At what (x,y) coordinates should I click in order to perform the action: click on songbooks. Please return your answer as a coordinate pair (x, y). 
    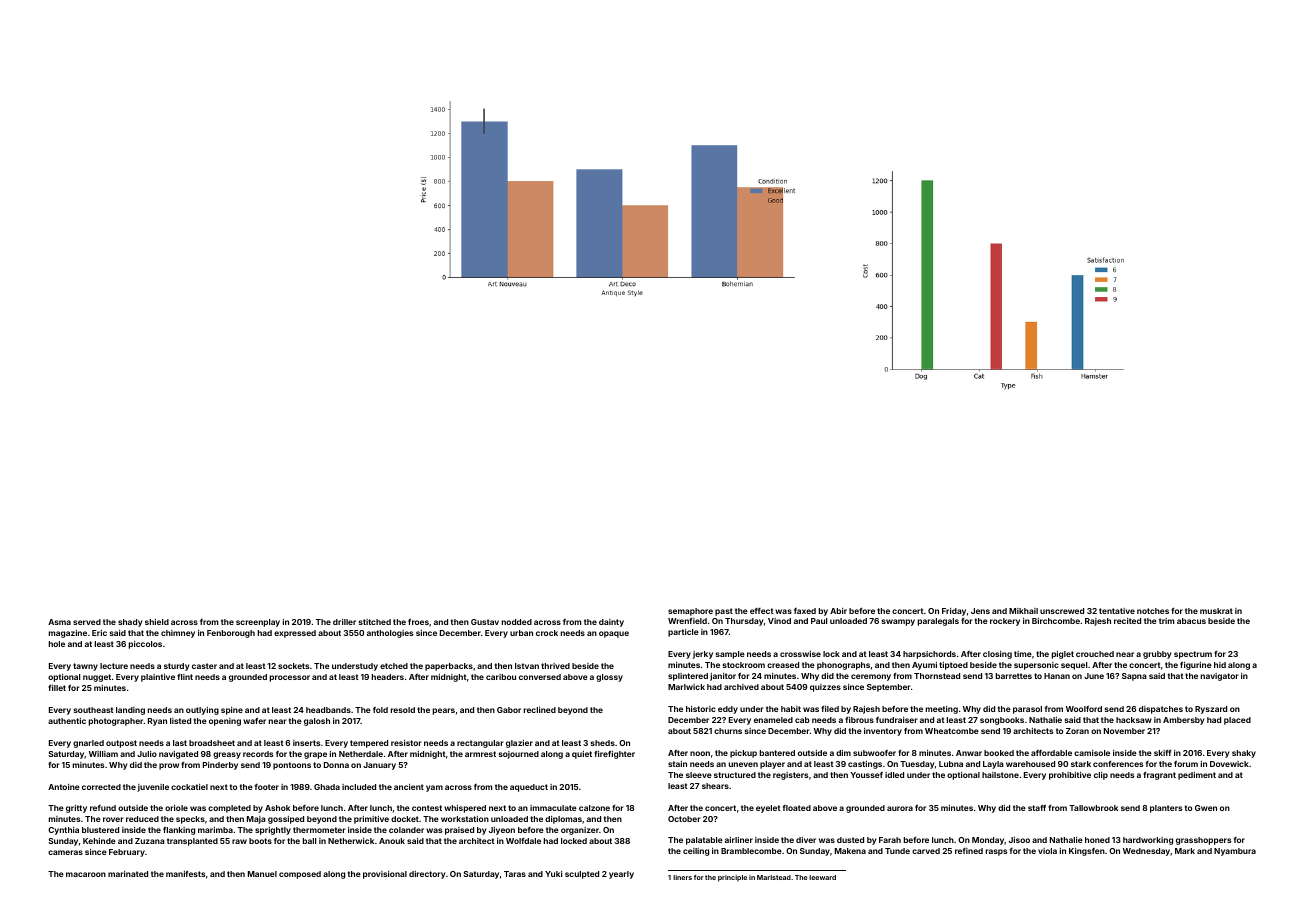
    Looking at the image, I should click on (1002, 721).
